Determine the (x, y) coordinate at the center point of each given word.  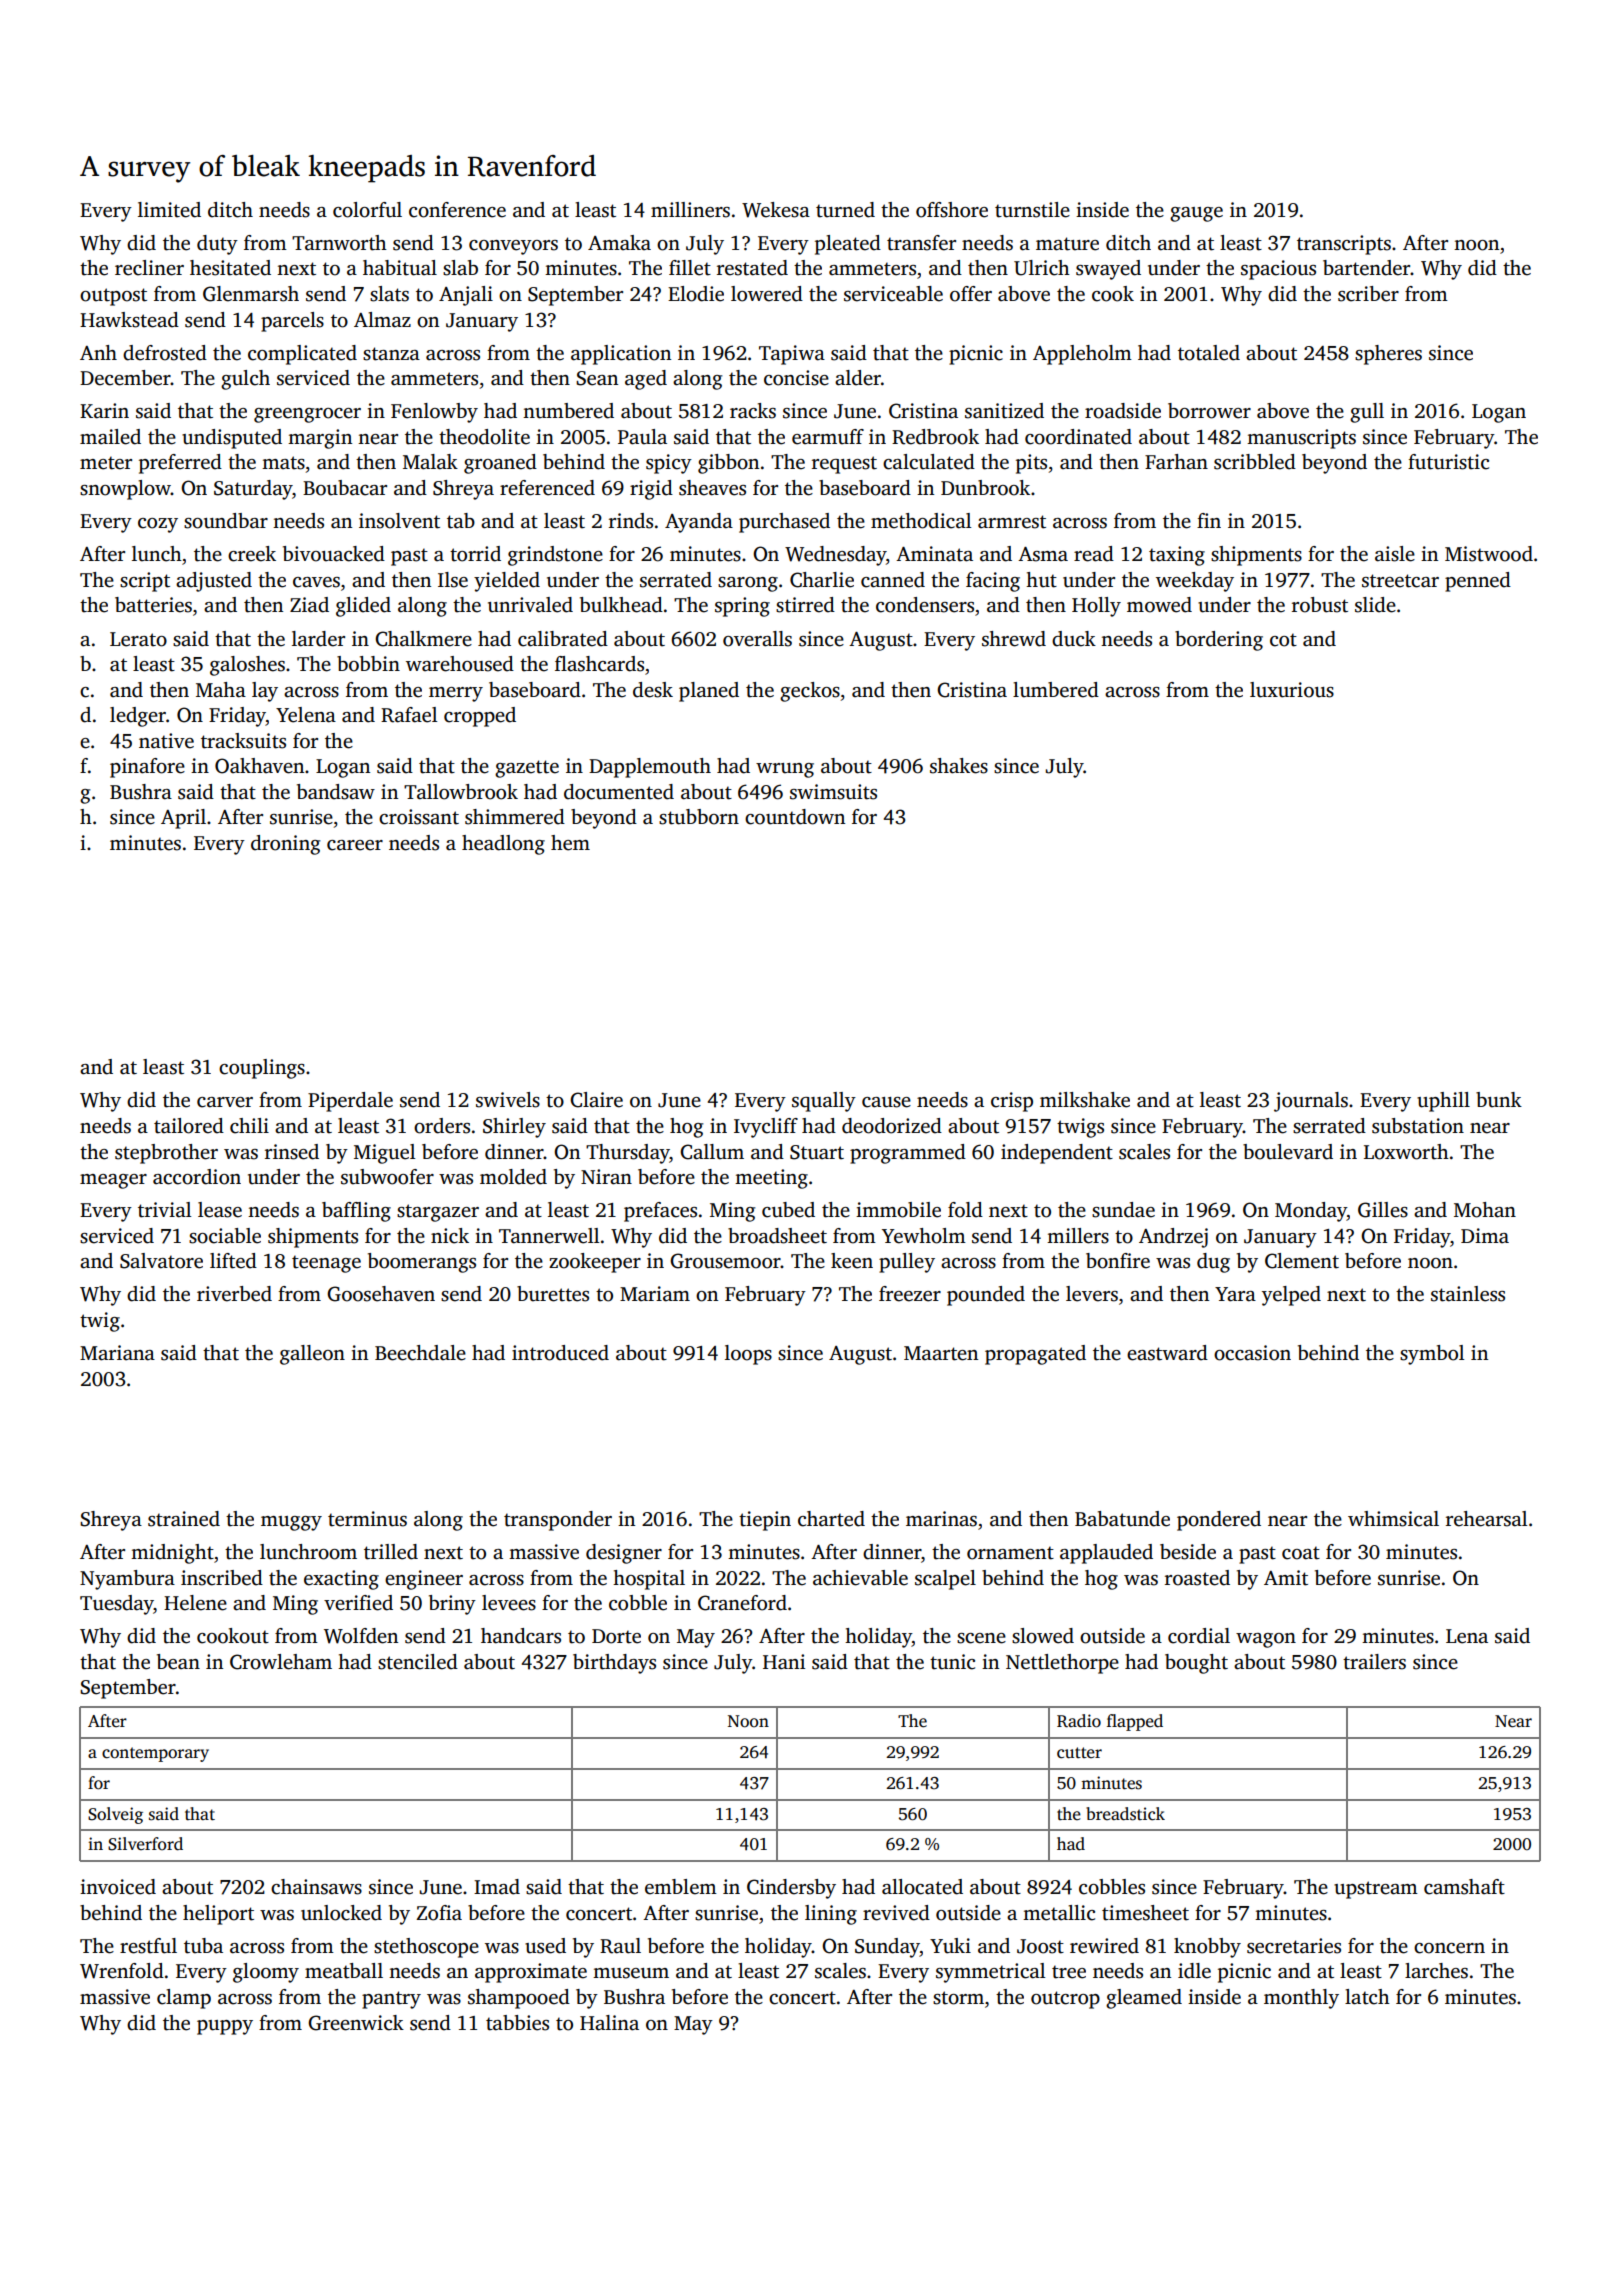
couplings (262, 1069)
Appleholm (1082, 355)
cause (886, 1102)
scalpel (945, 1580)
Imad (497, 1887)
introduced (560, 1353)
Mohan (1485, 1210)
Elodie (696, 294)
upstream (1376, 1890)
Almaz (382, 320)
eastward (1167, 1353)
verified (358, 1603)
